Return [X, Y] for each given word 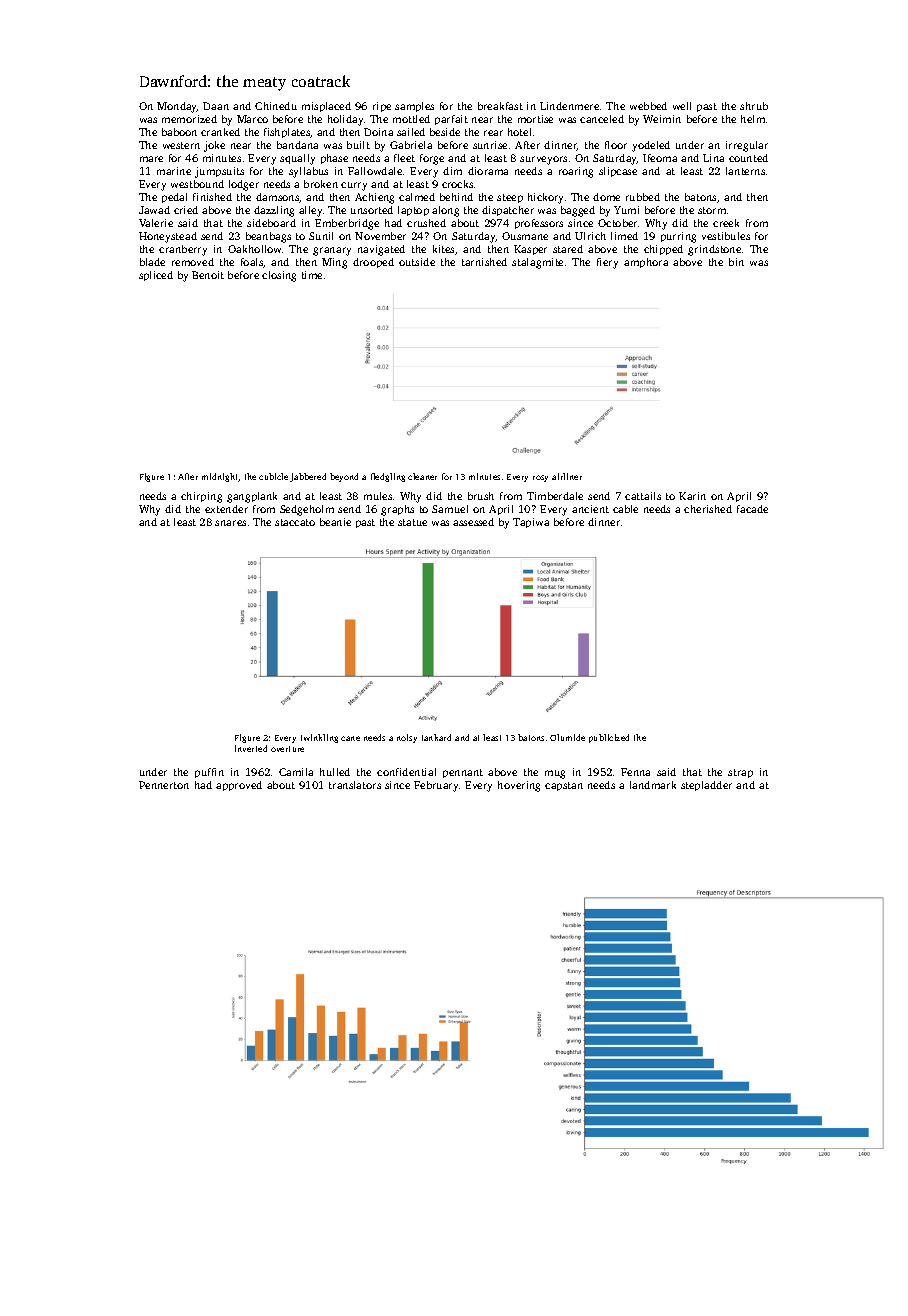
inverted [251, 748]
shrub [754, 106]
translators [355, 785]
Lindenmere [569, 106]
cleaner [422, 476]
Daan [216, 106]
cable [625, 509]
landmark [653, 785]
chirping [201, 497]
